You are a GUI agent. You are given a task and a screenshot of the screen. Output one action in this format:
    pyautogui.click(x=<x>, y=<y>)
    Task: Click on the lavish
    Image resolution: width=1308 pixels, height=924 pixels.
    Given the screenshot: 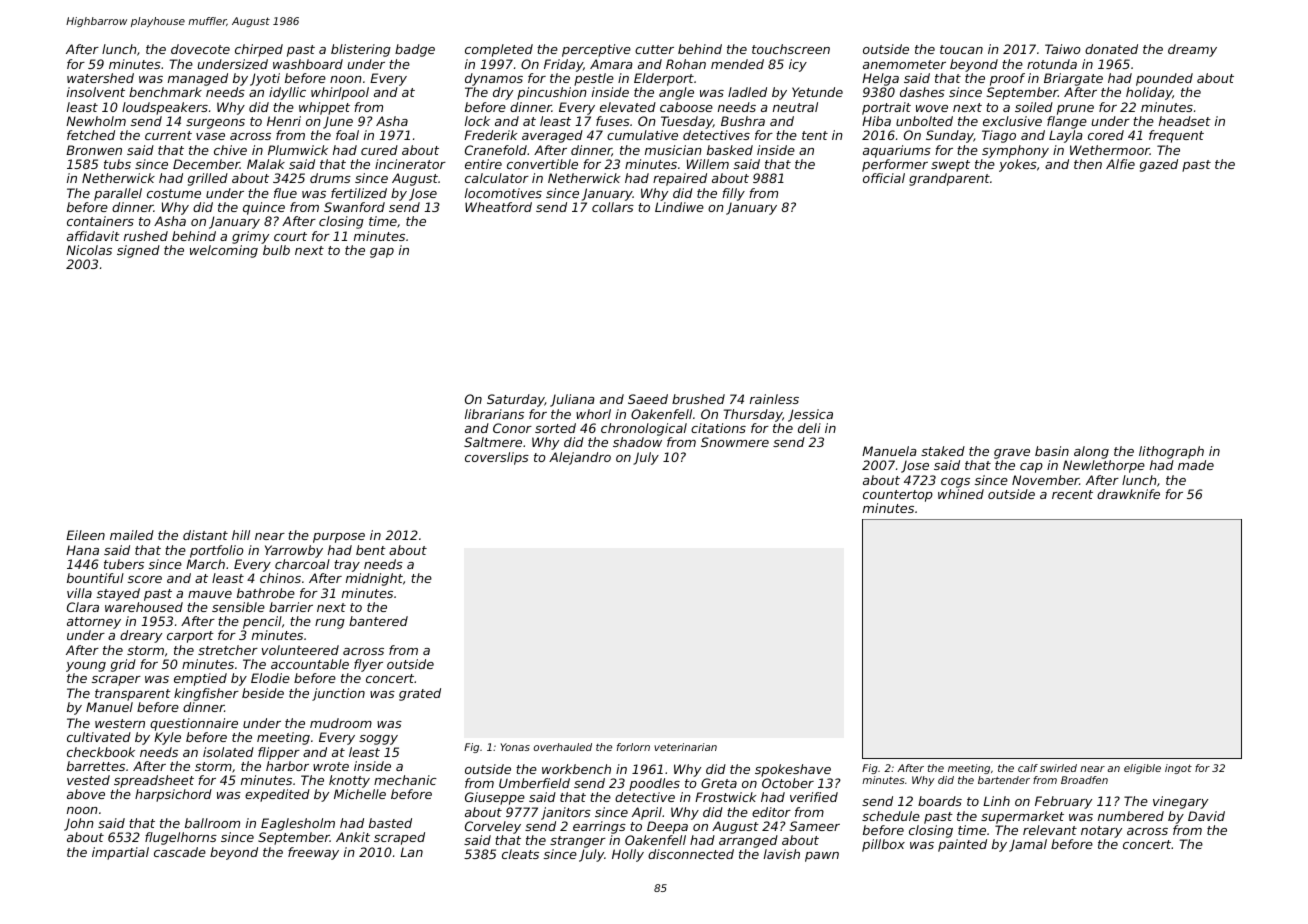 What is the action you would take?
    pyautogui.click(x=782, y=854)
